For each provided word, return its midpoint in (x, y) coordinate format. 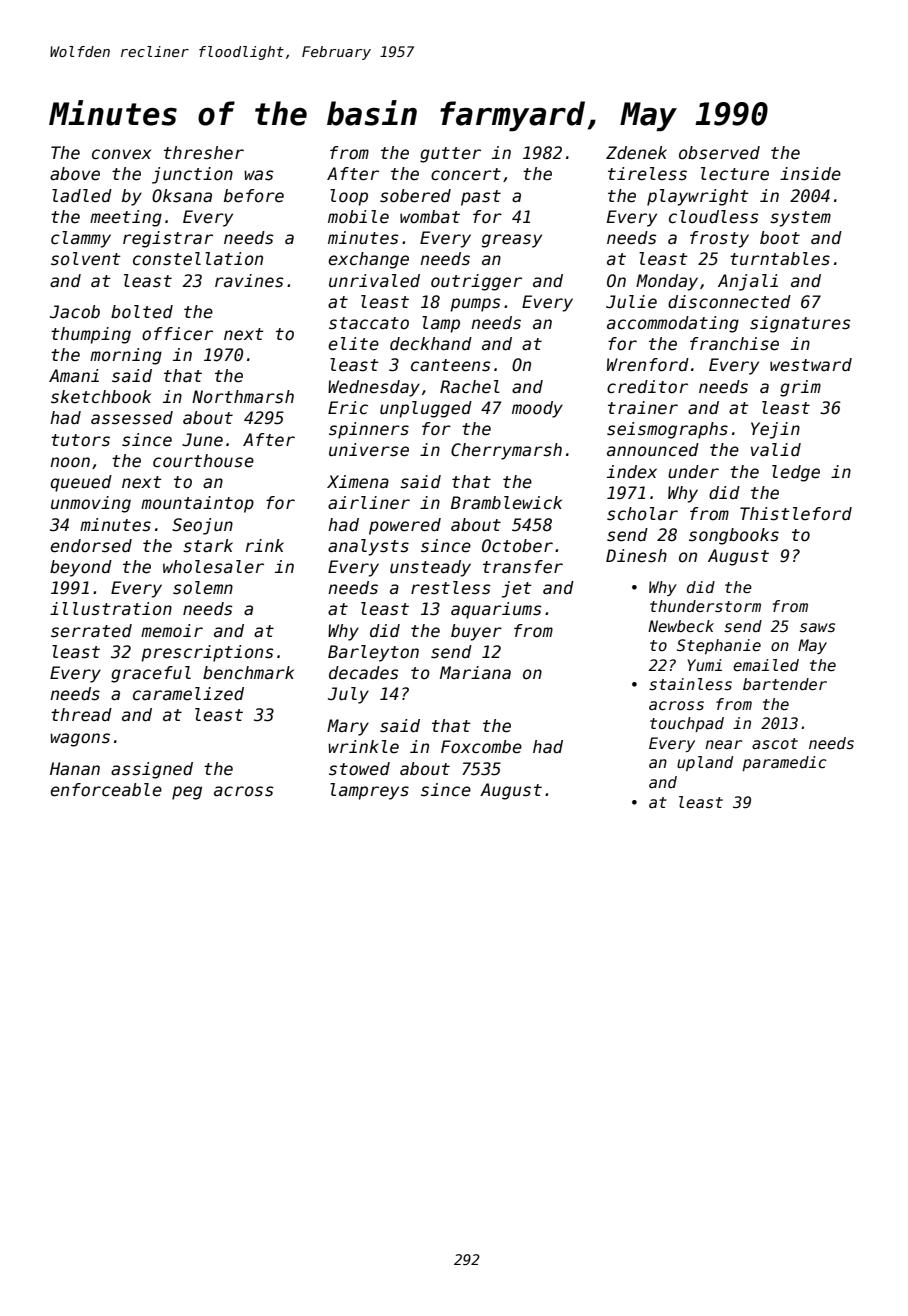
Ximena (358, 482)
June (202, 440)
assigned (152, 770)
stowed (359, 769)
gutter (450, 155)
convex (121, 154)
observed (719, 153)
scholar (642, 514)
